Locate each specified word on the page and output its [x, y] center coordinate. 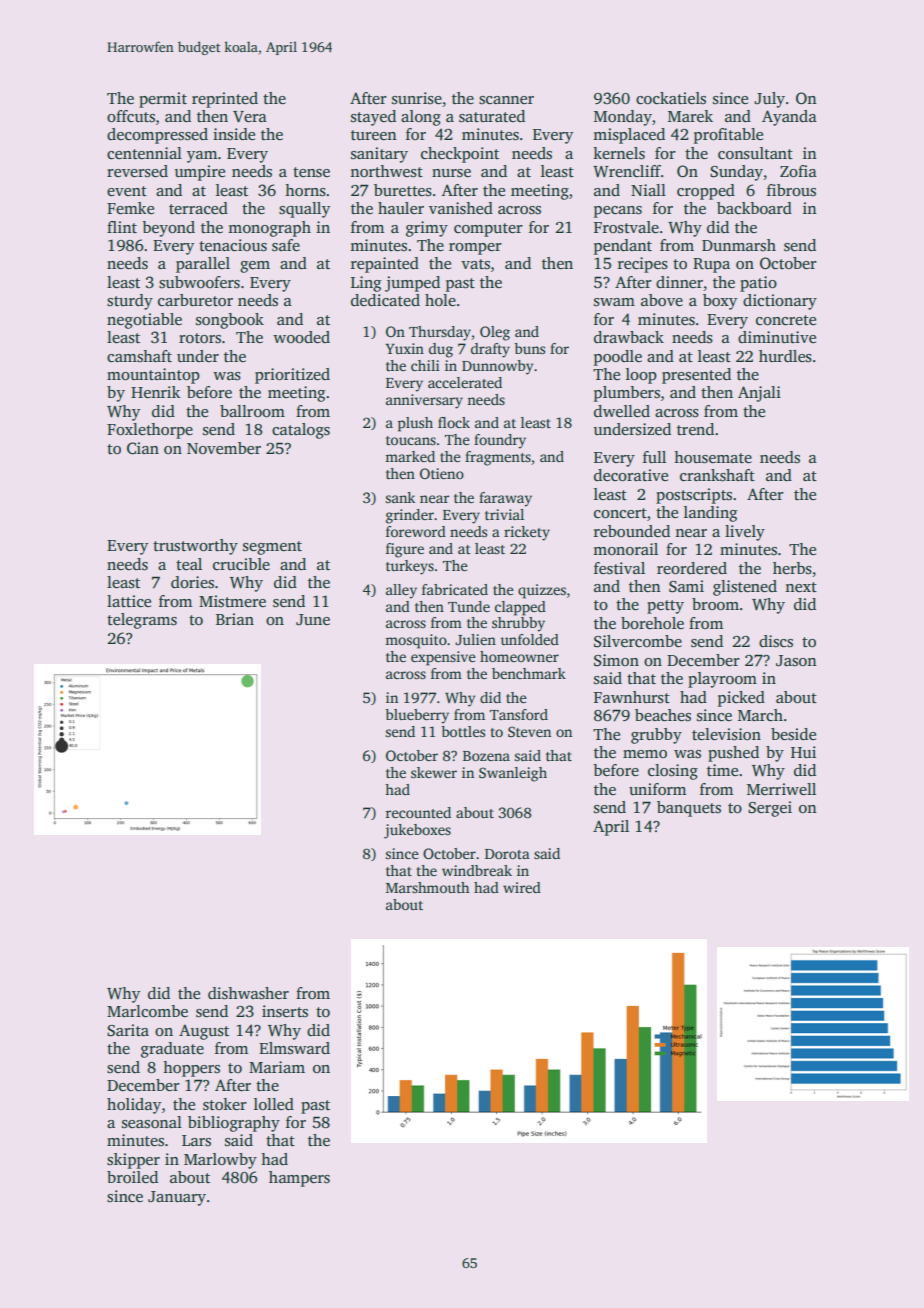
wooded [301, 337]
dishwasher [248, 993]
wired [522, 887]
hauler [401, 208]
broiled [132, 1177]
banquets [689, 809]
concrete [786, 320]
